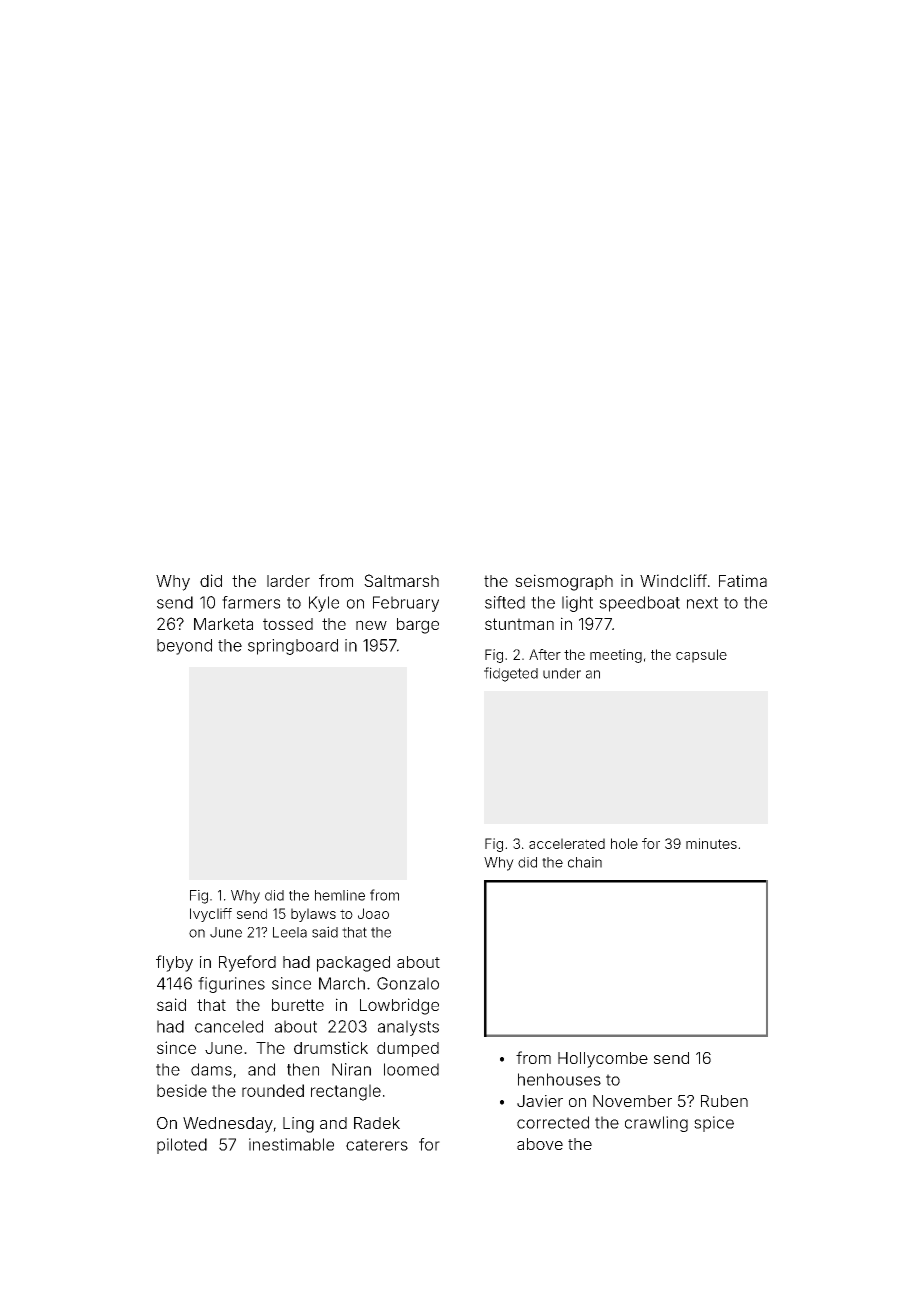  What do you see at coordinates (511, 674) in the image?
I see `fidgeted` at bounding box center [511, 674].
